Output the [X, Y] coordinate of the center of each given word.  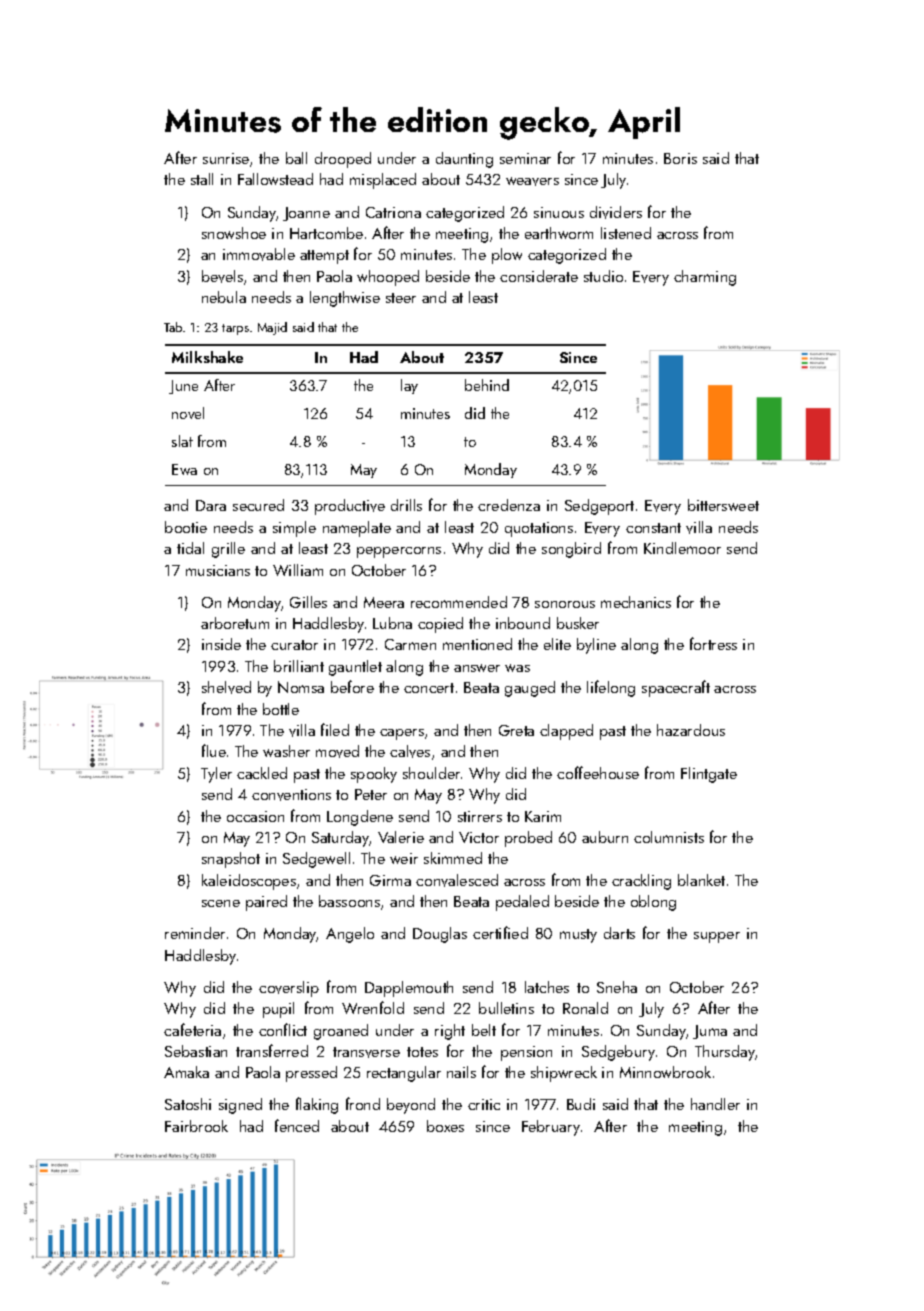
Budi [581, 1104]
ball [296, 158]
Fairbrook [196, 1126]
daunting [464, 160]
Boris [680, 158]
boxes [445, 1126]
